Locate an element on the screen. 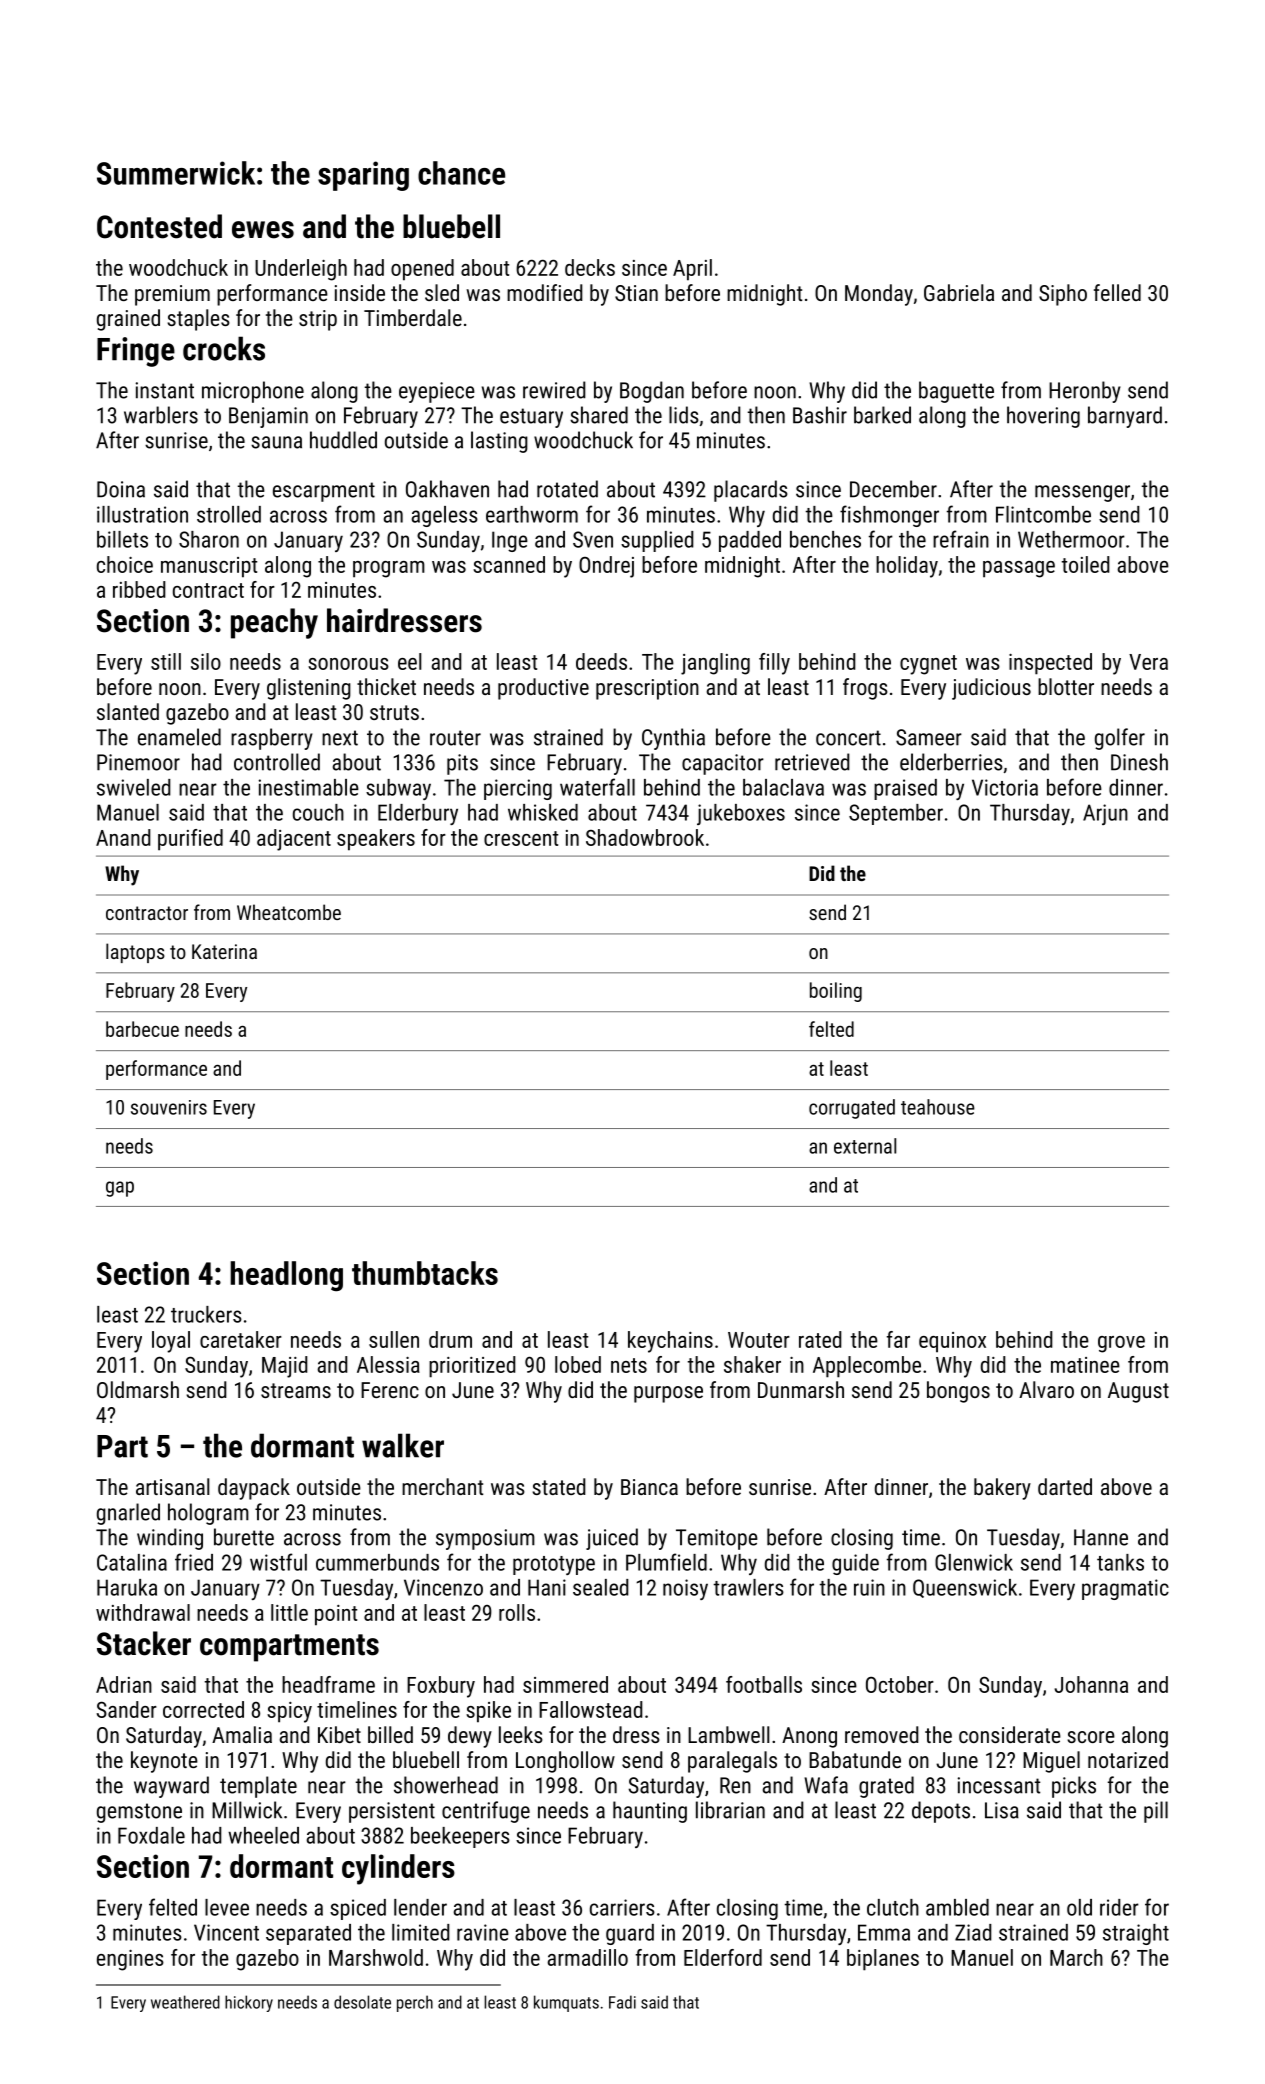 This screenshot has height=2084, width=1265. sauna is located at coordinates (276, 442).
